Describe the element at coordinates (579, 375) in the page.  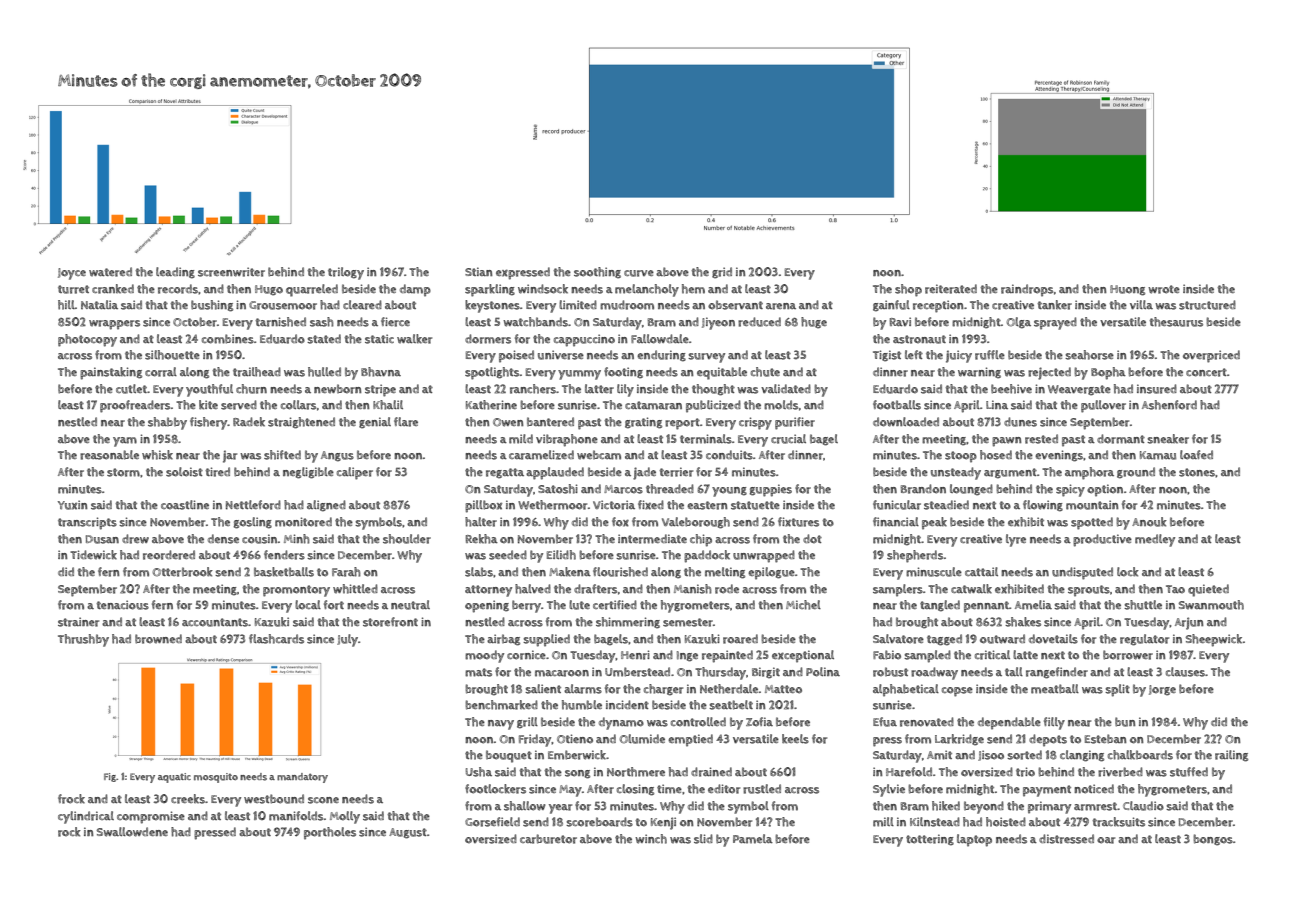
I see `yummy` at that location.
